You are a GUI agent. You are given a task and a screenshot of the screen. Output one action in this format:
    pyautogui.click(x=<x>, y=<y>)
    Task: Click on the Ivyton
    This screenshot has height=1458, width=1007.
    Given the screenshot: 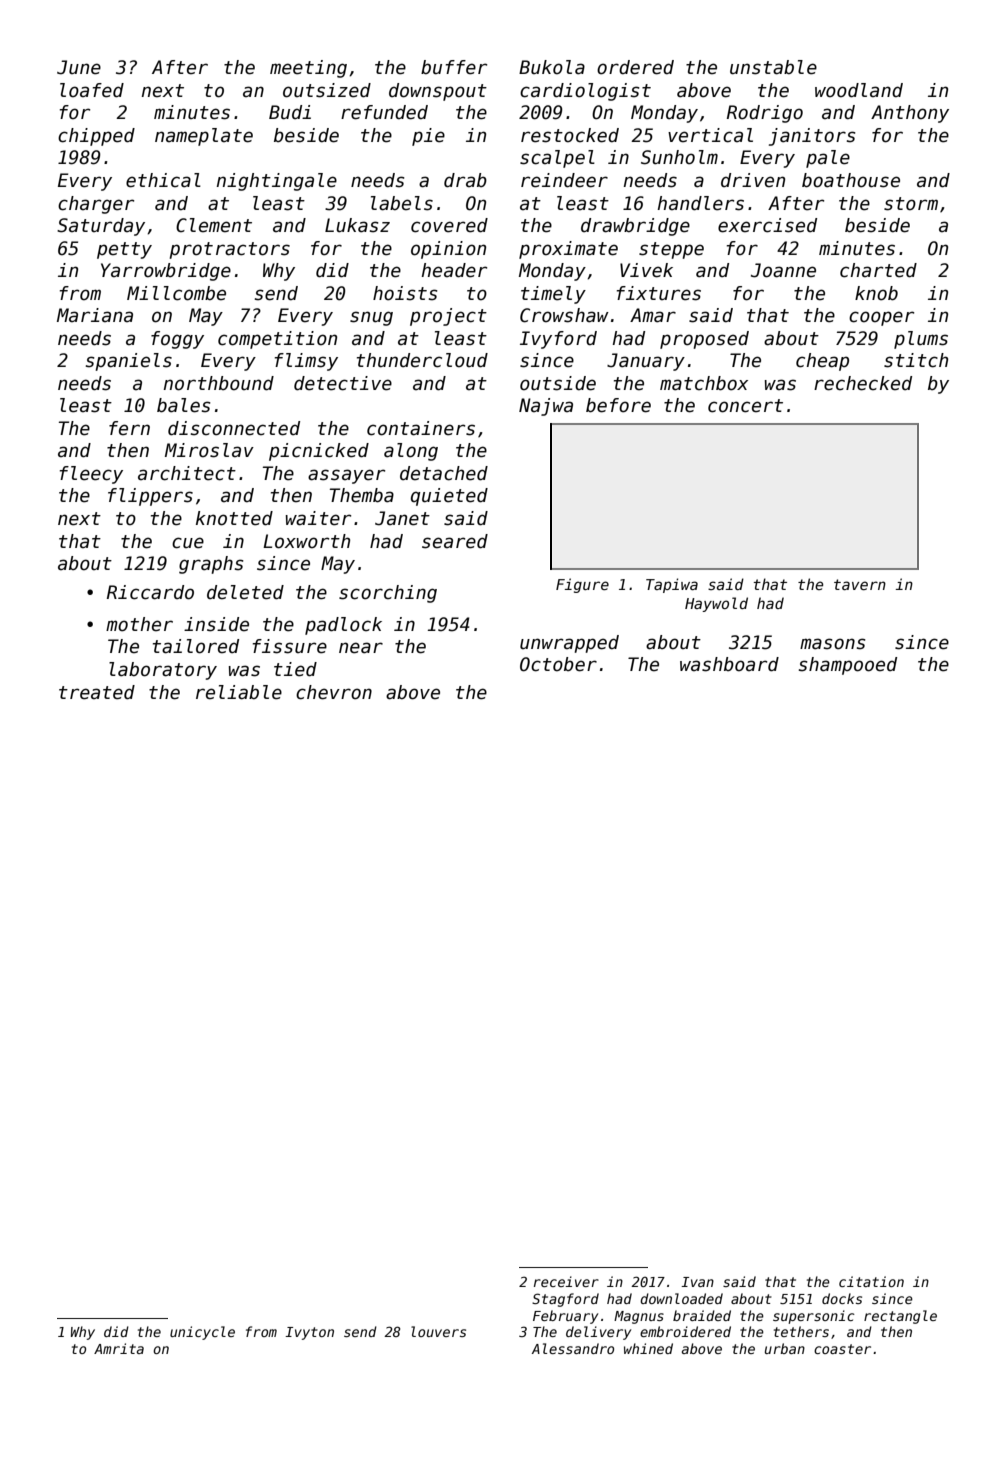 What is the action you would take?
    pyautogui.click(x=309, y=1333)
